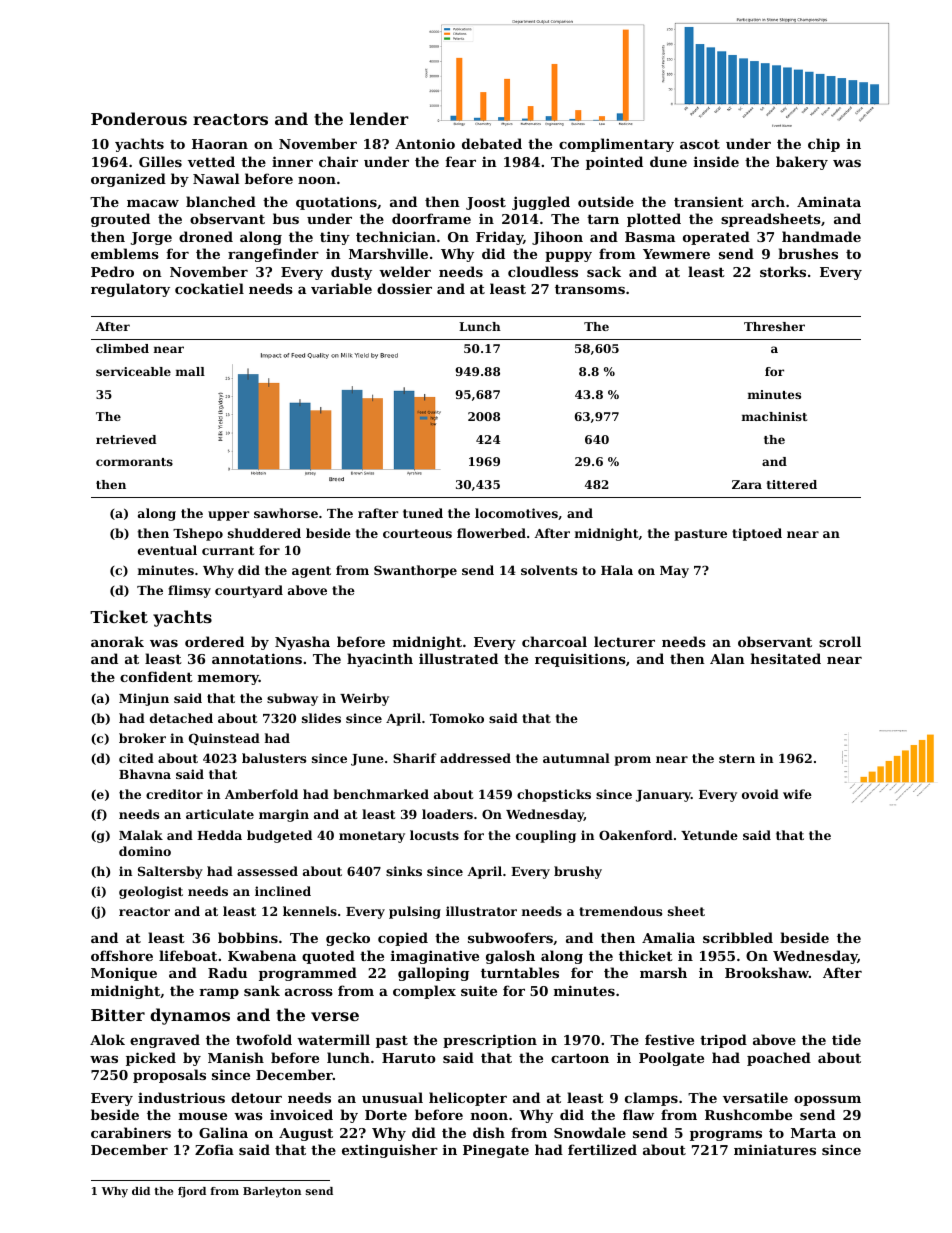  What do you see at coordinates (580, 660) in the page?
I see `requisitions` at bounding box center [580, 660].
